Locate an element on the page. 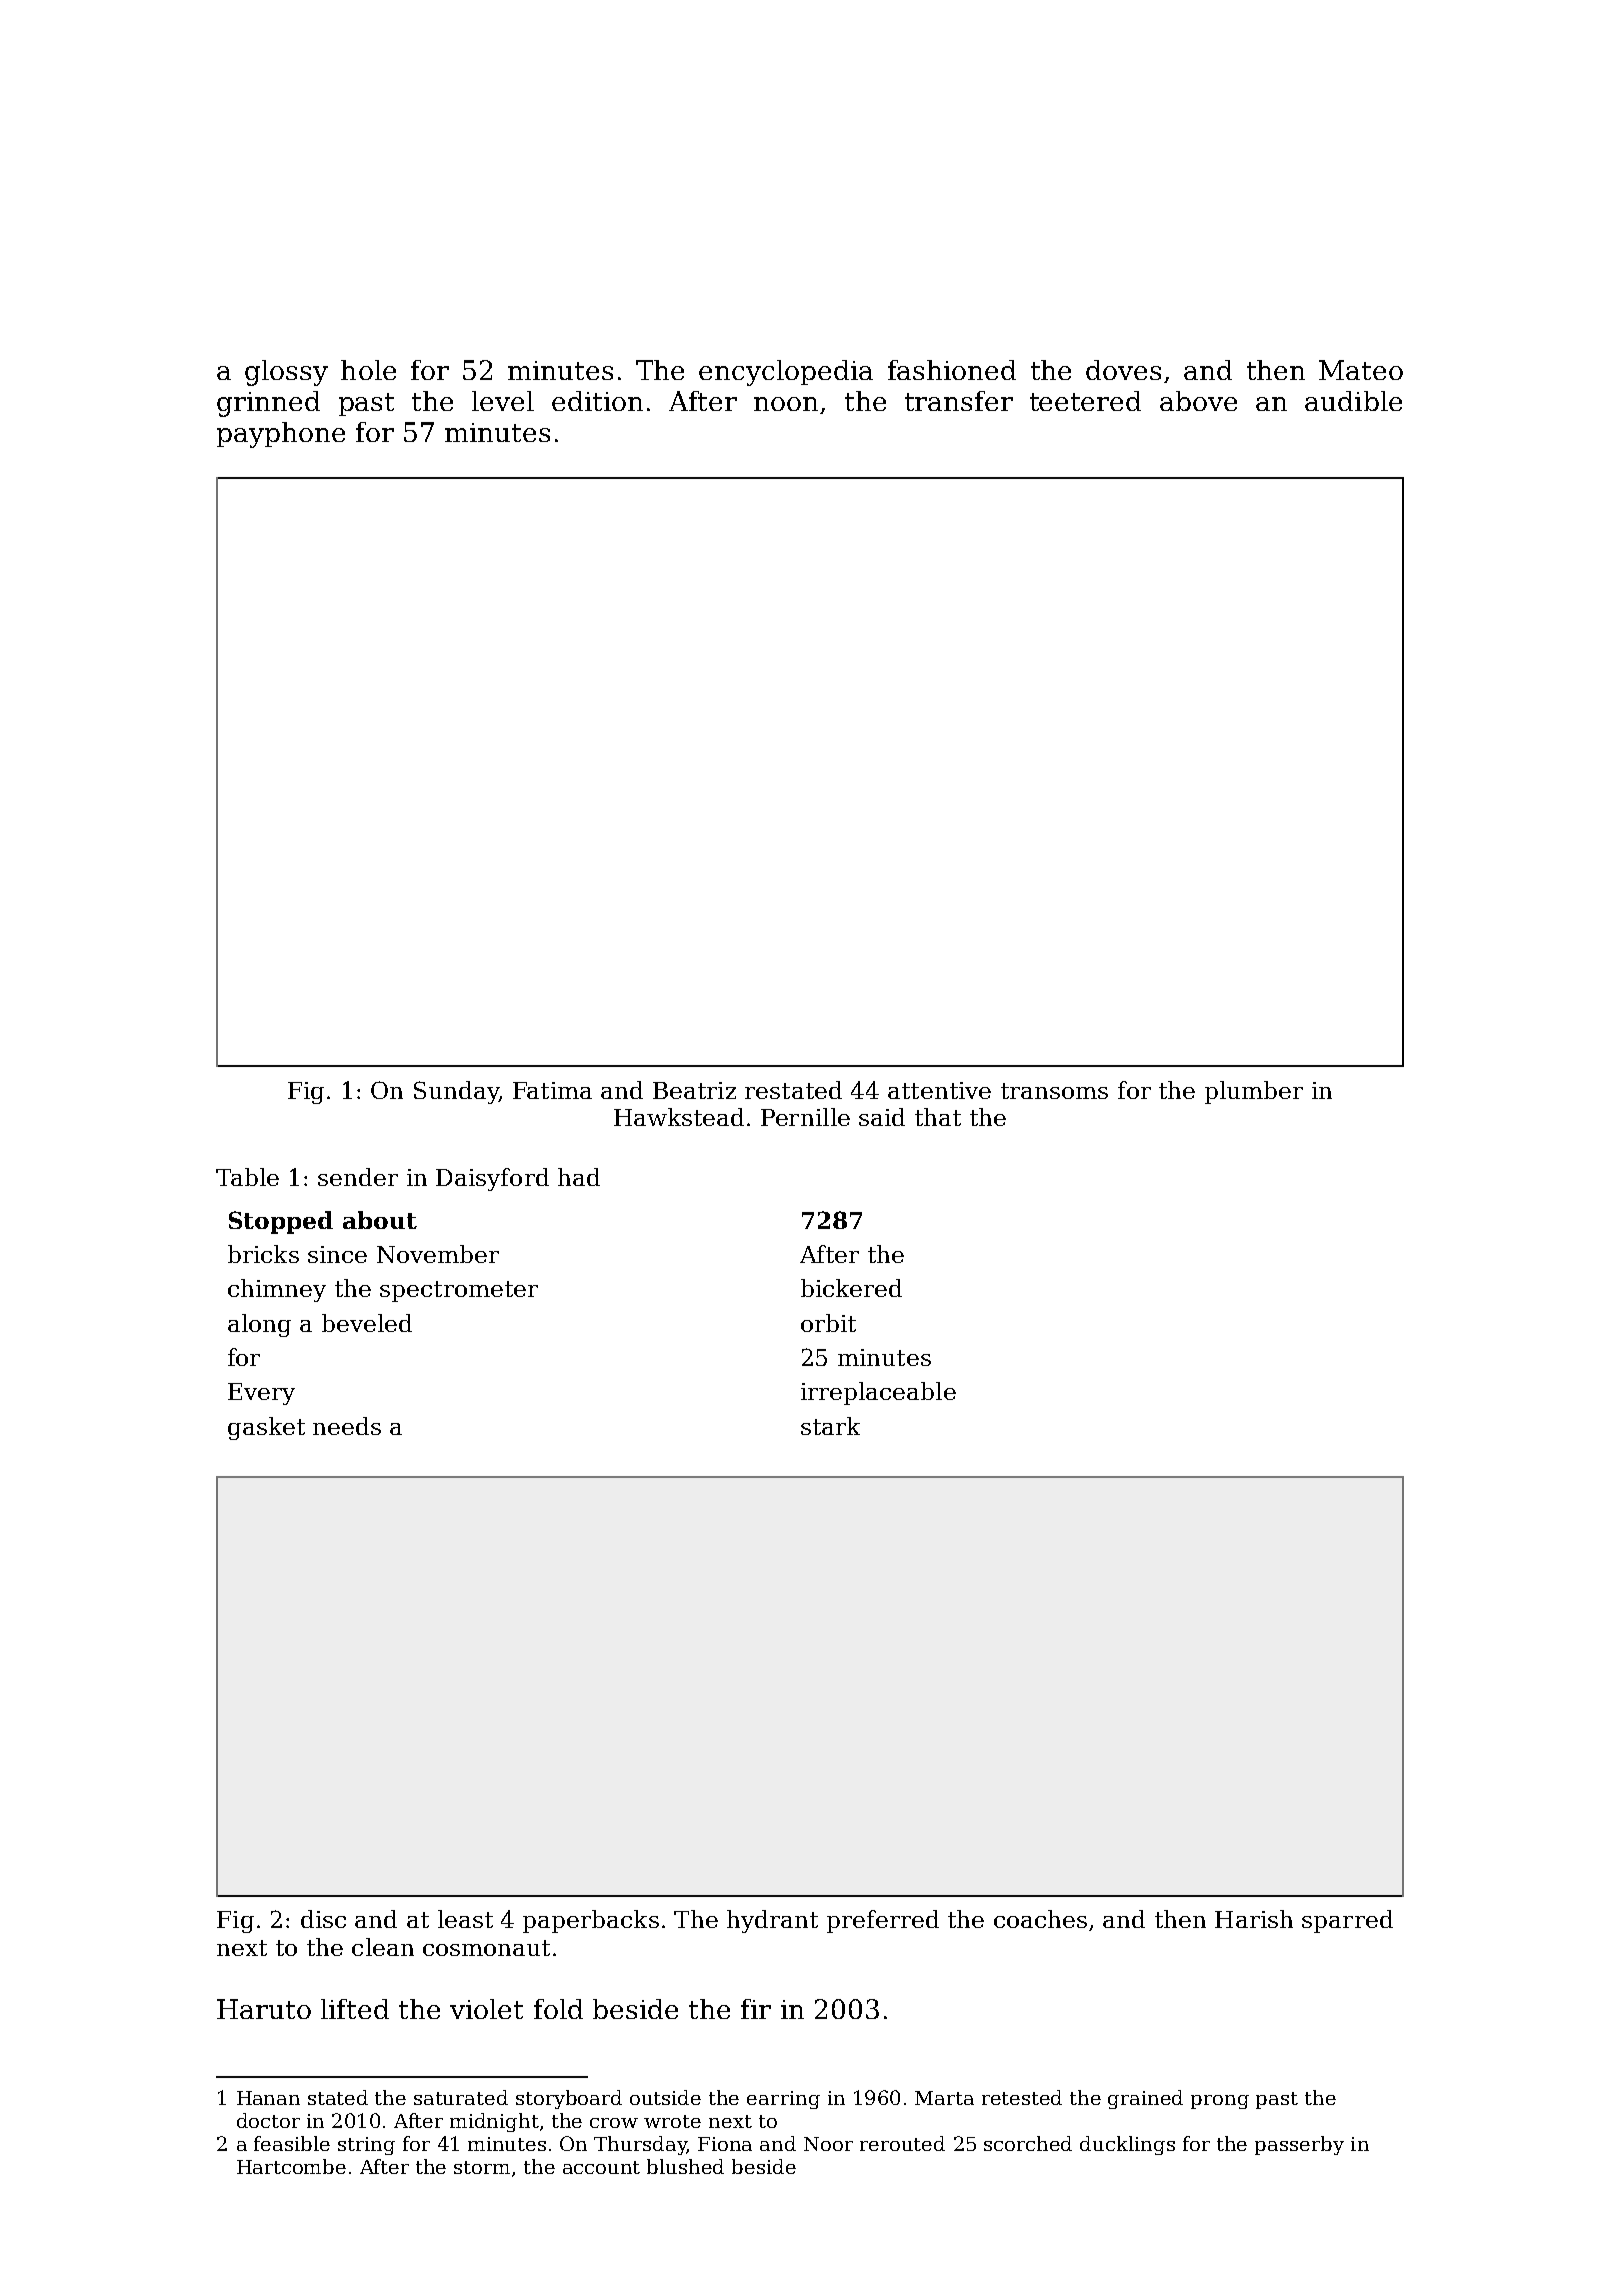 The width and height of the page is (1620, 2292). payphone is located at coordinates (281, 435).
